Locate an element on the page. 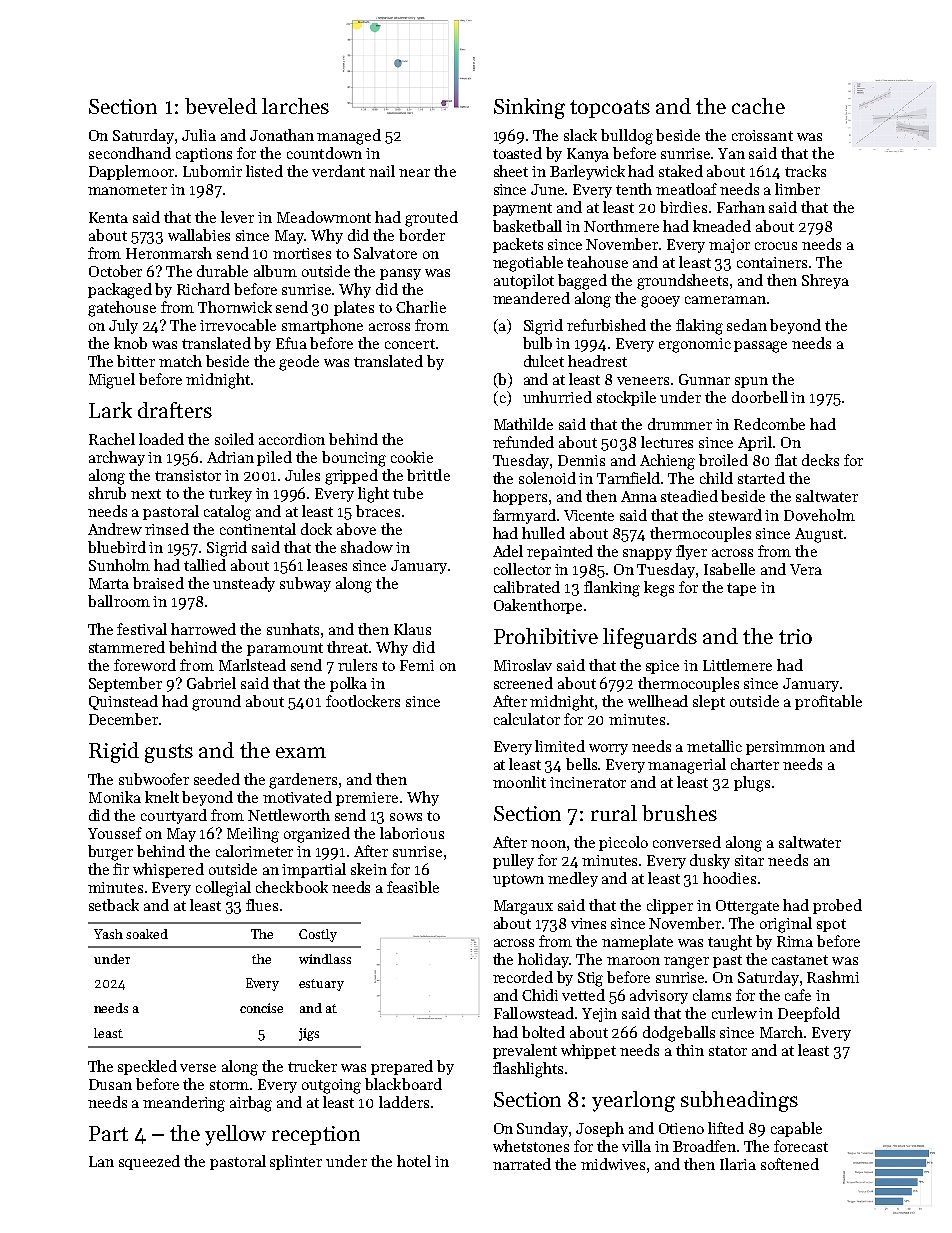 Image resolution: width=952 pixels, height=1233 pixels. beveled is located at coordinates (221, 106).
